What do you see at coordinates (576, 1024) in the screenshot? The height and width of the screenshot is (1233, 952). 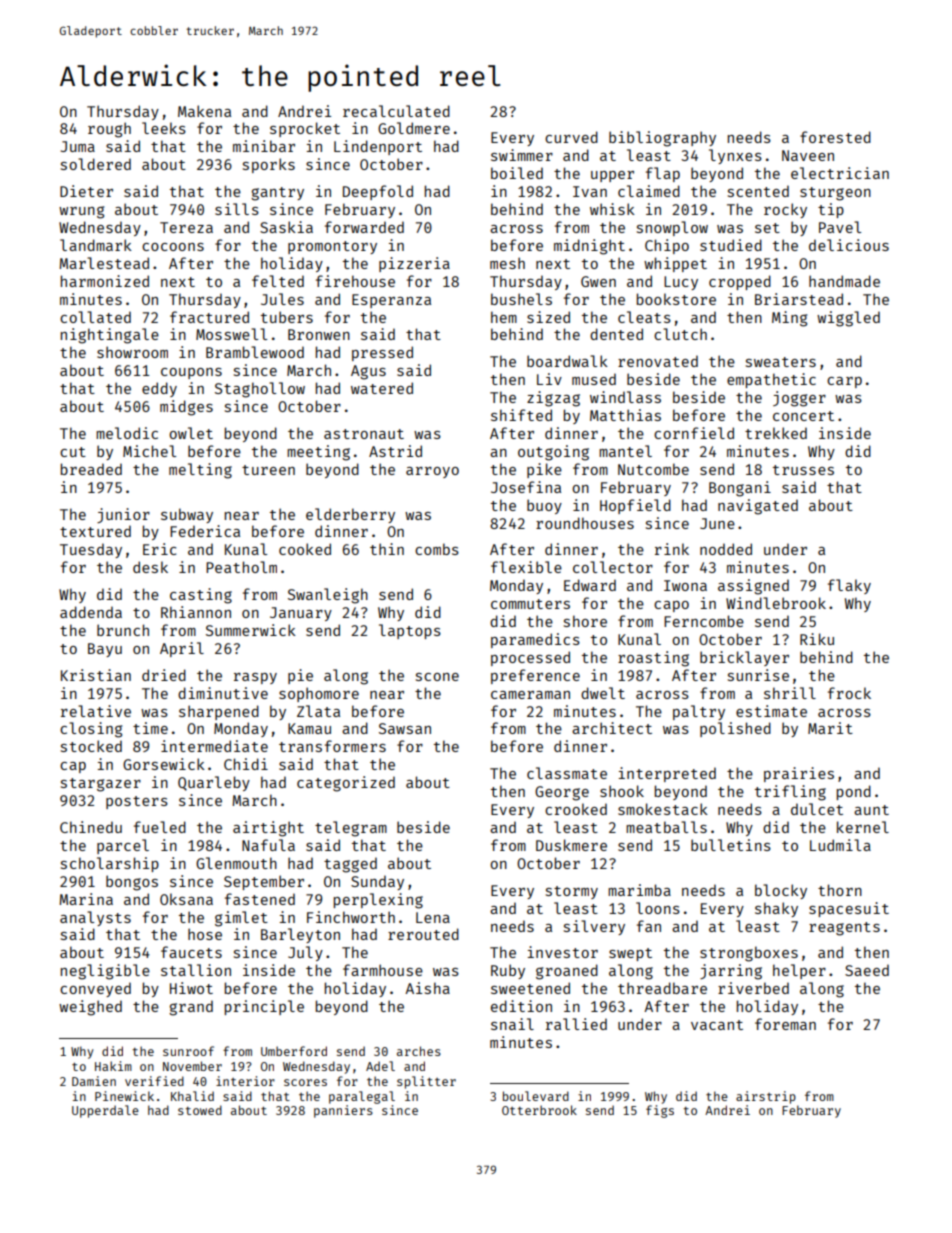 I see `rallied` at bounding box center [576, 1024].
